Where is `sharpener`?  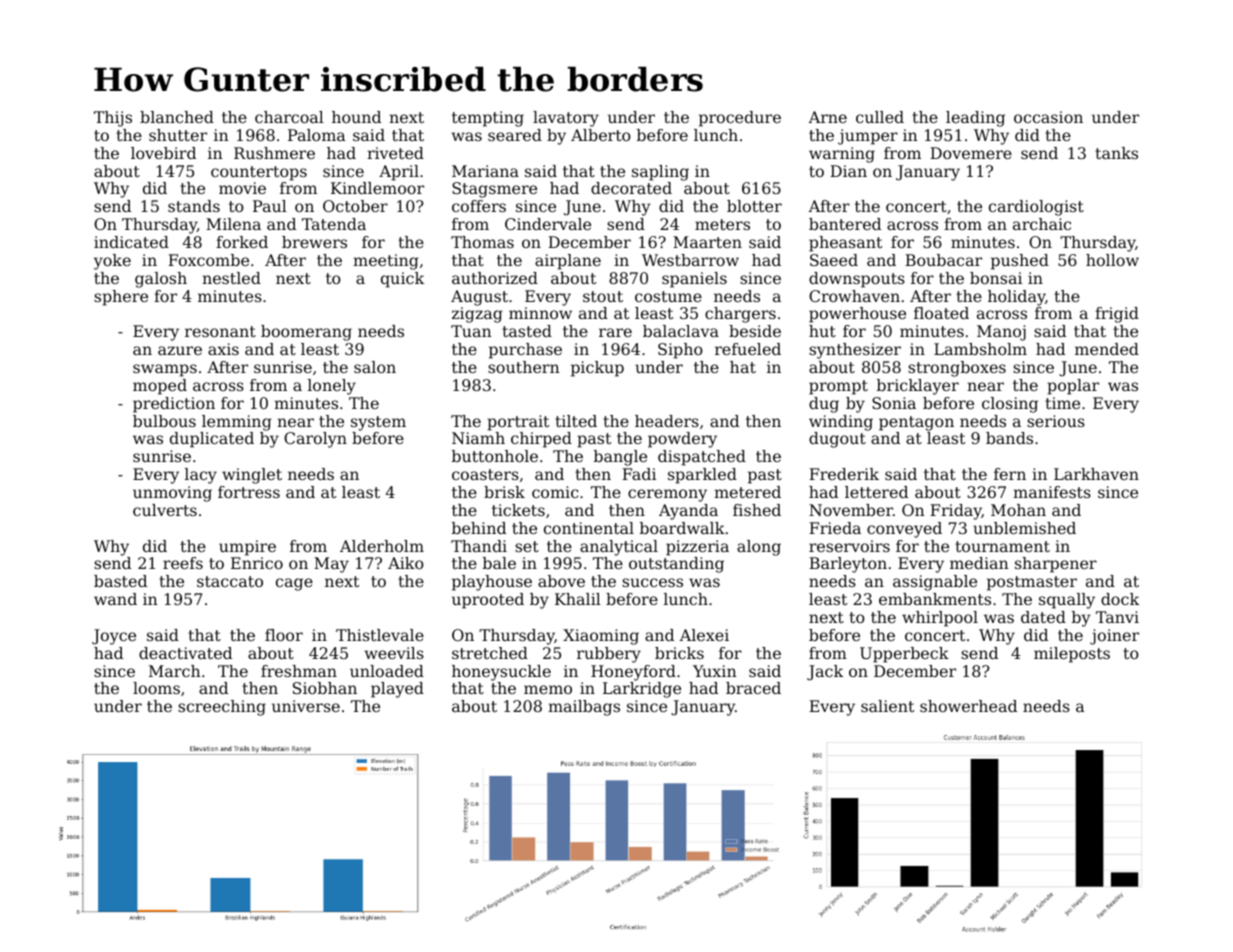
sharpener is located at coordinates (1056, 565).
